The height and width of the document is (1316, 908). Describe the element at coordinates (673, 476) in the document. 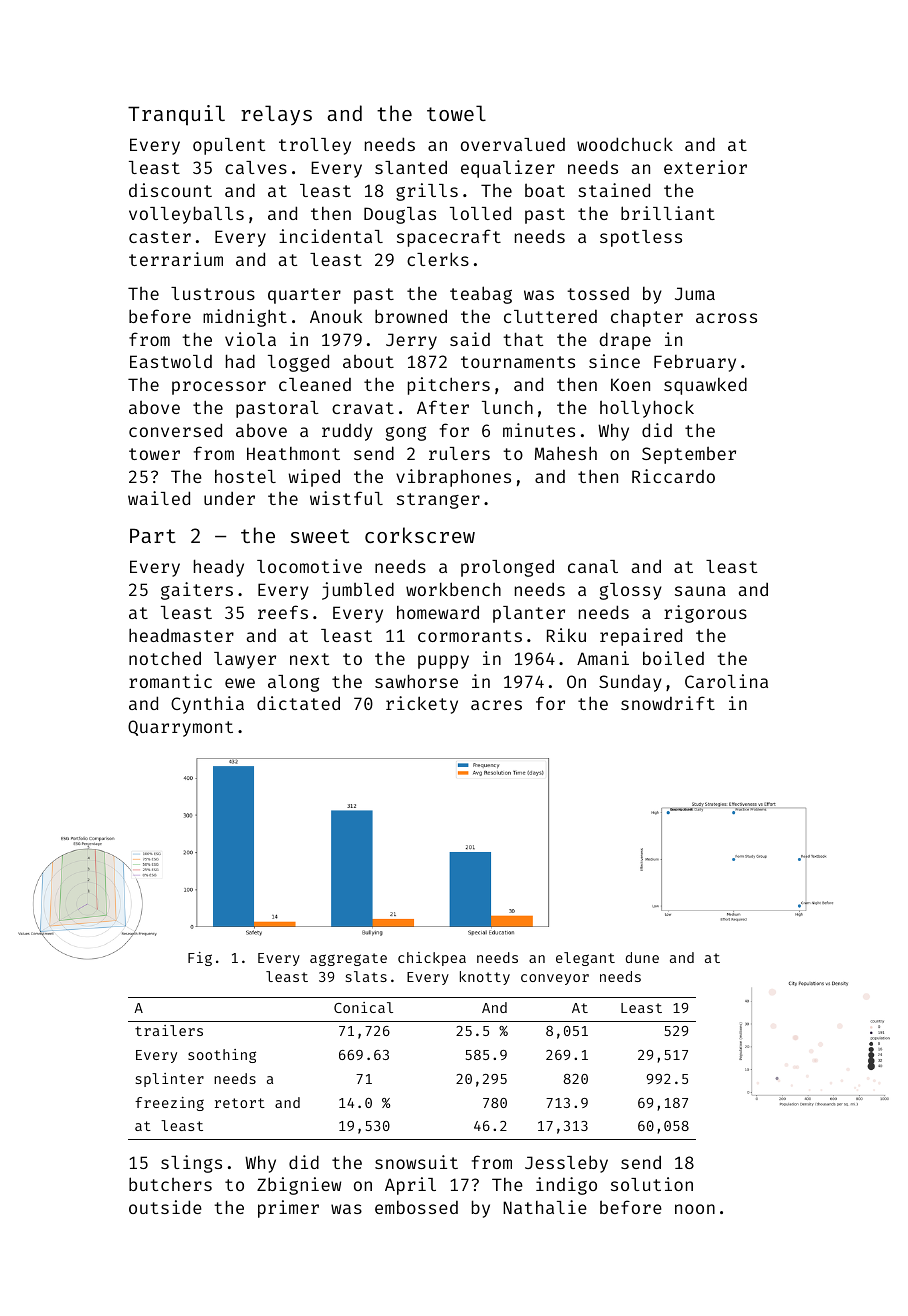

I see `Riccardo` at that location.
